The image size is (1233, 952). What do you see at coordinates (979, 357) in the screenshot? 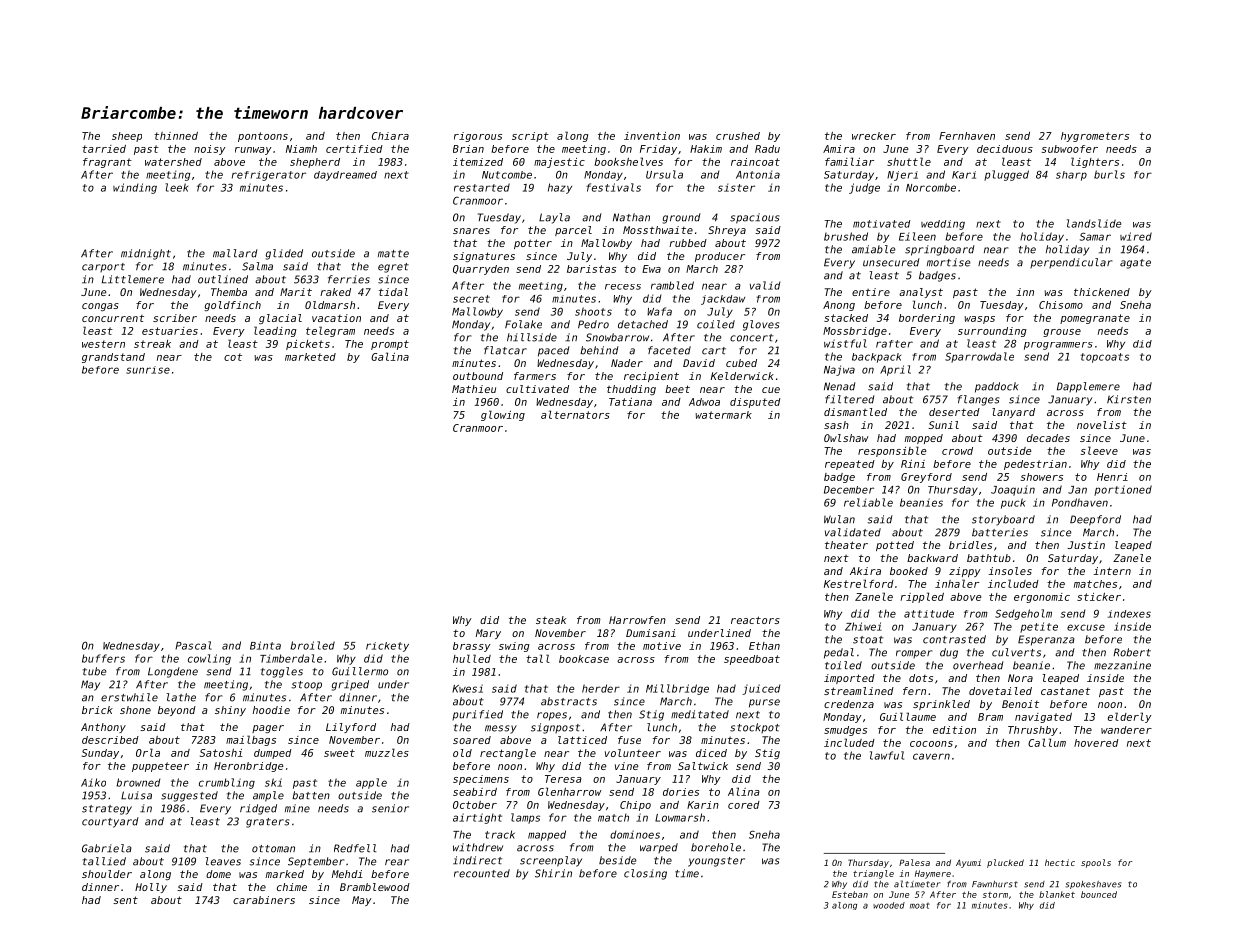
I see `Sparrowdale` at bounding box center [979, 357].
